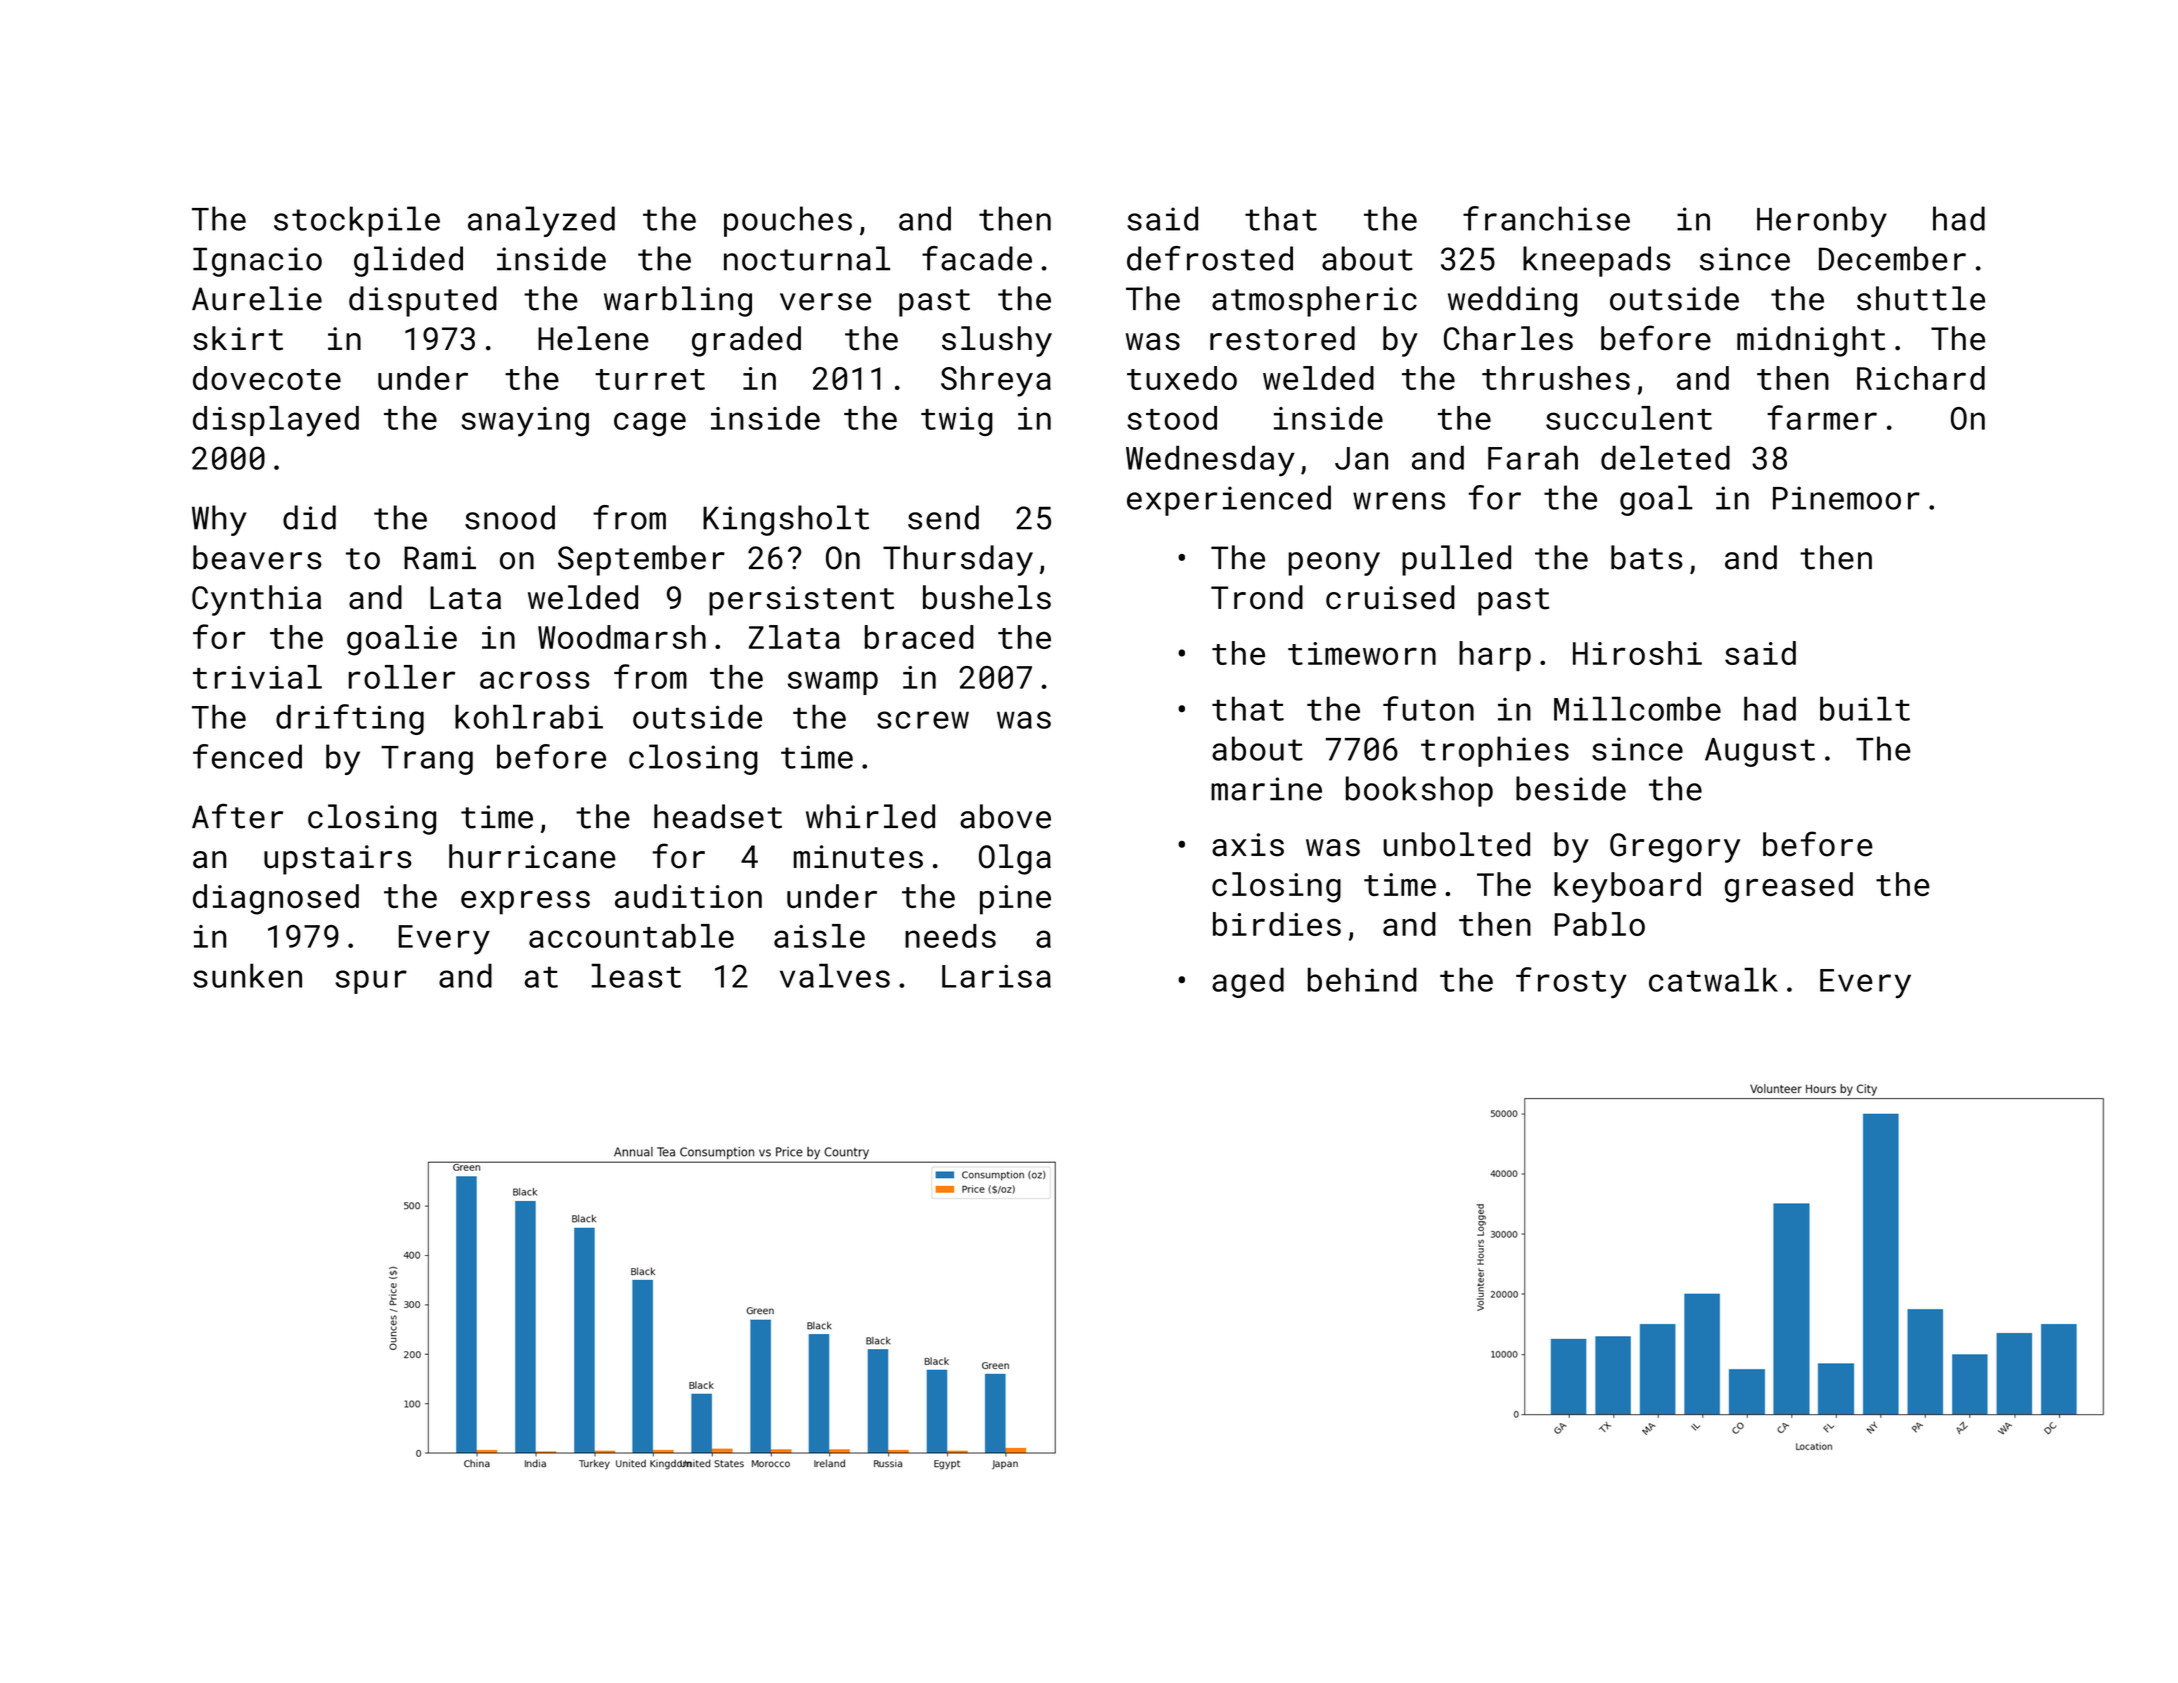  Describe the element at coordinates (371, 982) in the screenshot. I see `spur` at that location.
